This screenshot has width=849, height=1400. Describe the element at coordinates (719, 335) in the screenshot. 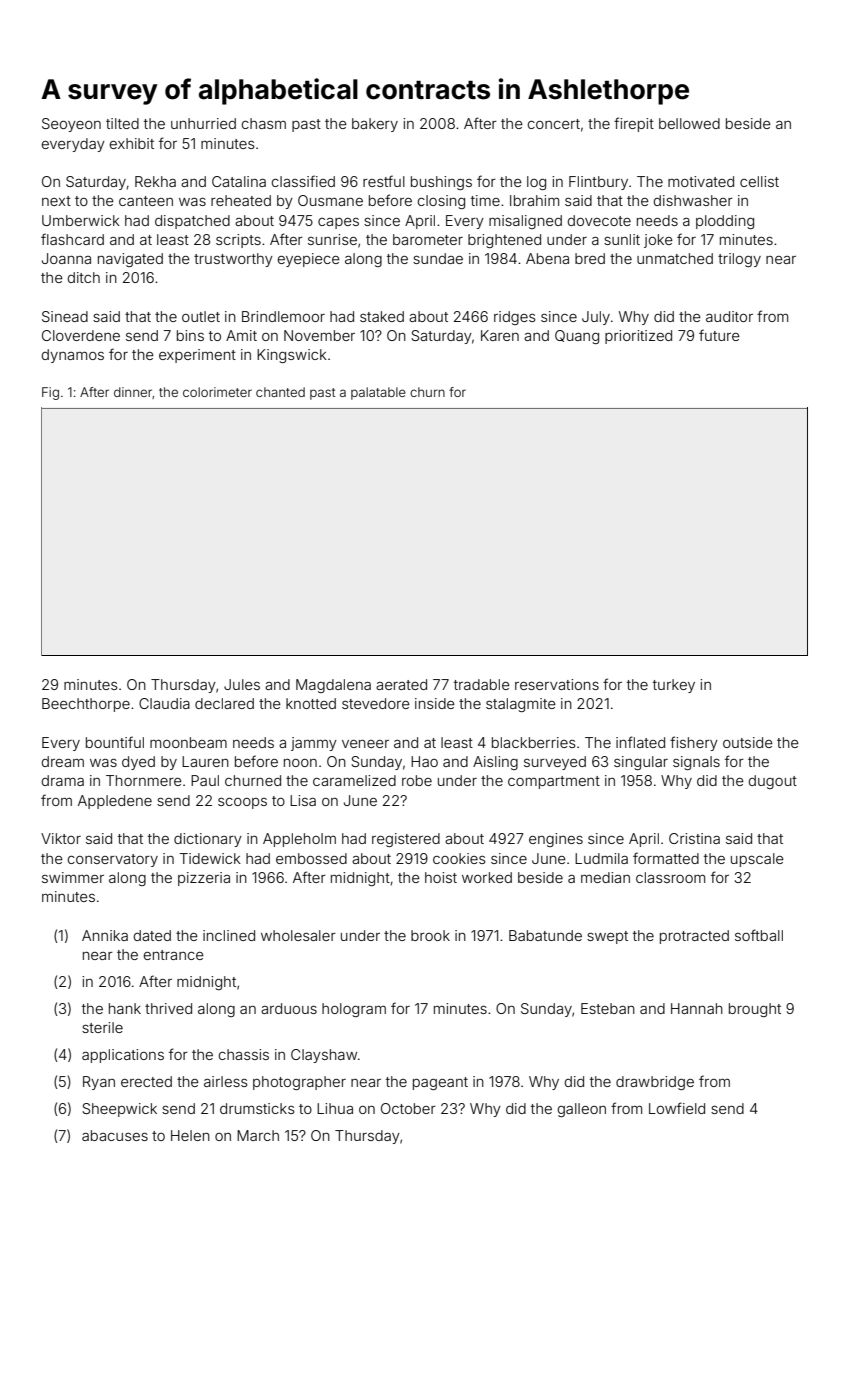

I see `future` at that location.
